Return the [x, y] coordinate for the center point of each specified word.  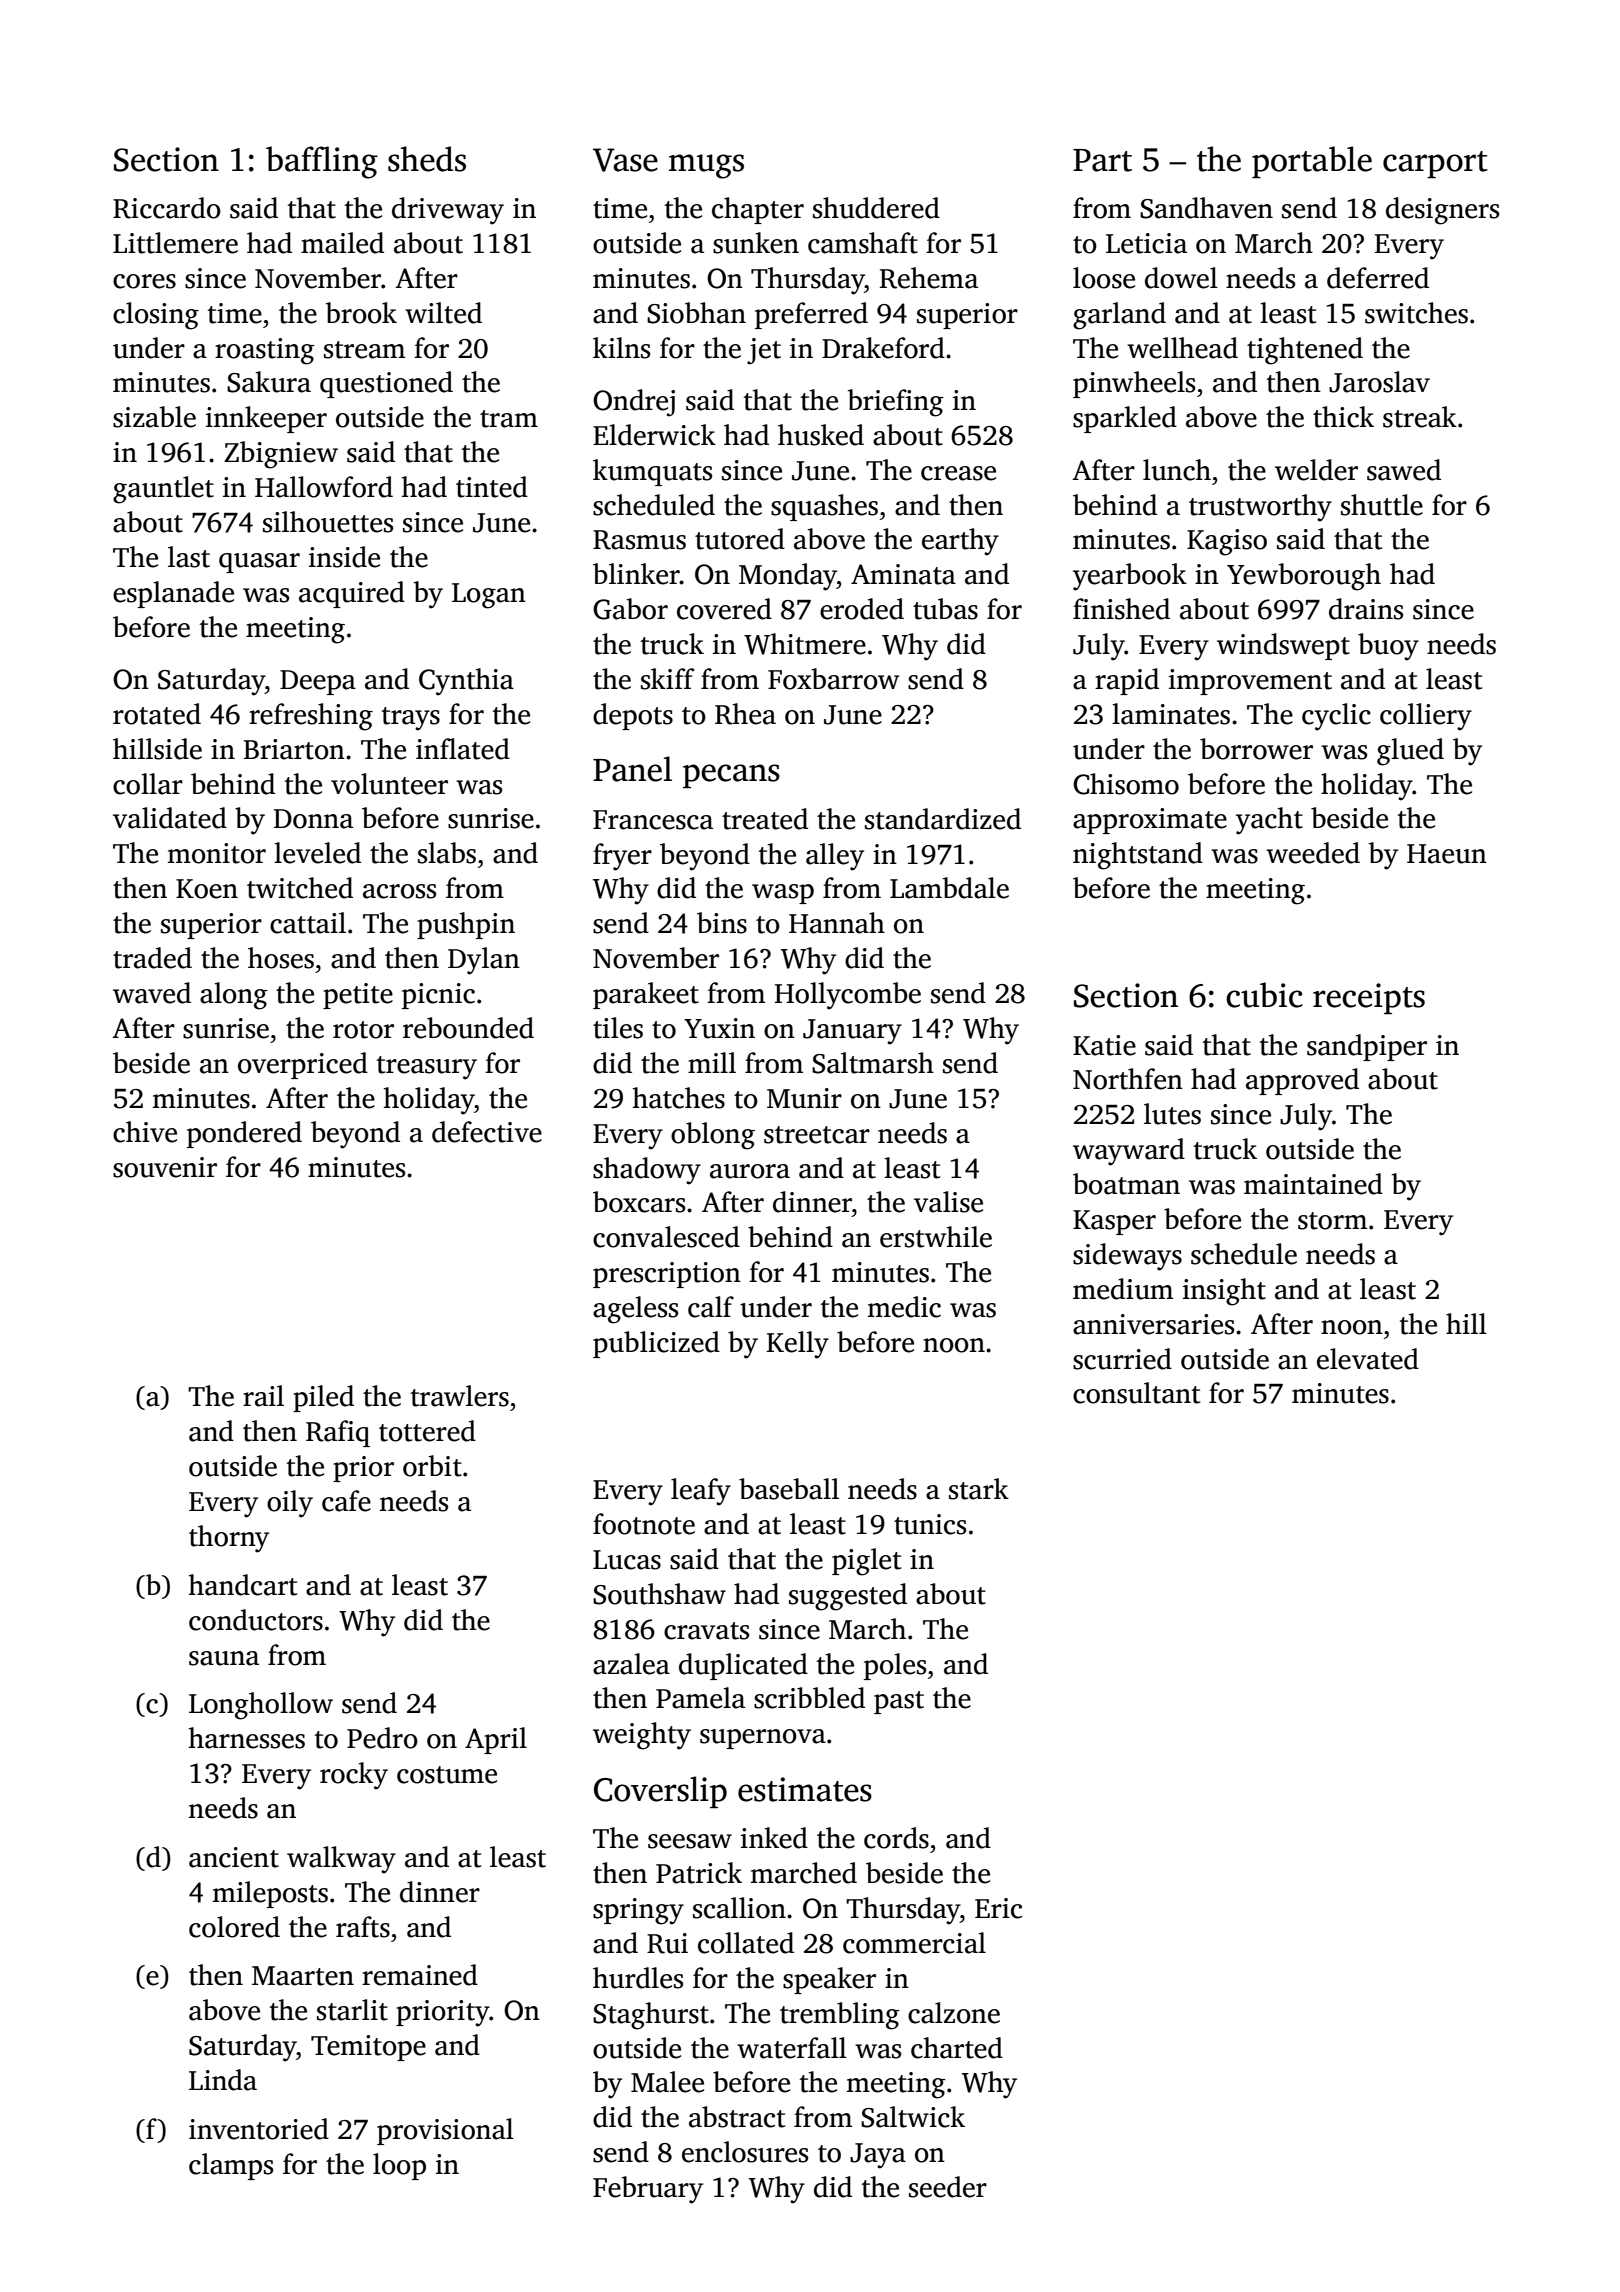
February [648, 2190]
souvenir [165, 1167]
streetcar [817, 1135]
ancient [234, 1857]
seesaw [690, 1841]
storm [1332, 1221]
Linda [223, 2080]
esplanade [173, 594]
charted [957, 2048]
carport [1435, 164]
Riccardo [167, 208]
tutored [740, 539]
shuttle [1382, 505]
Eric [998, 1908]
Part [1102, 160]
